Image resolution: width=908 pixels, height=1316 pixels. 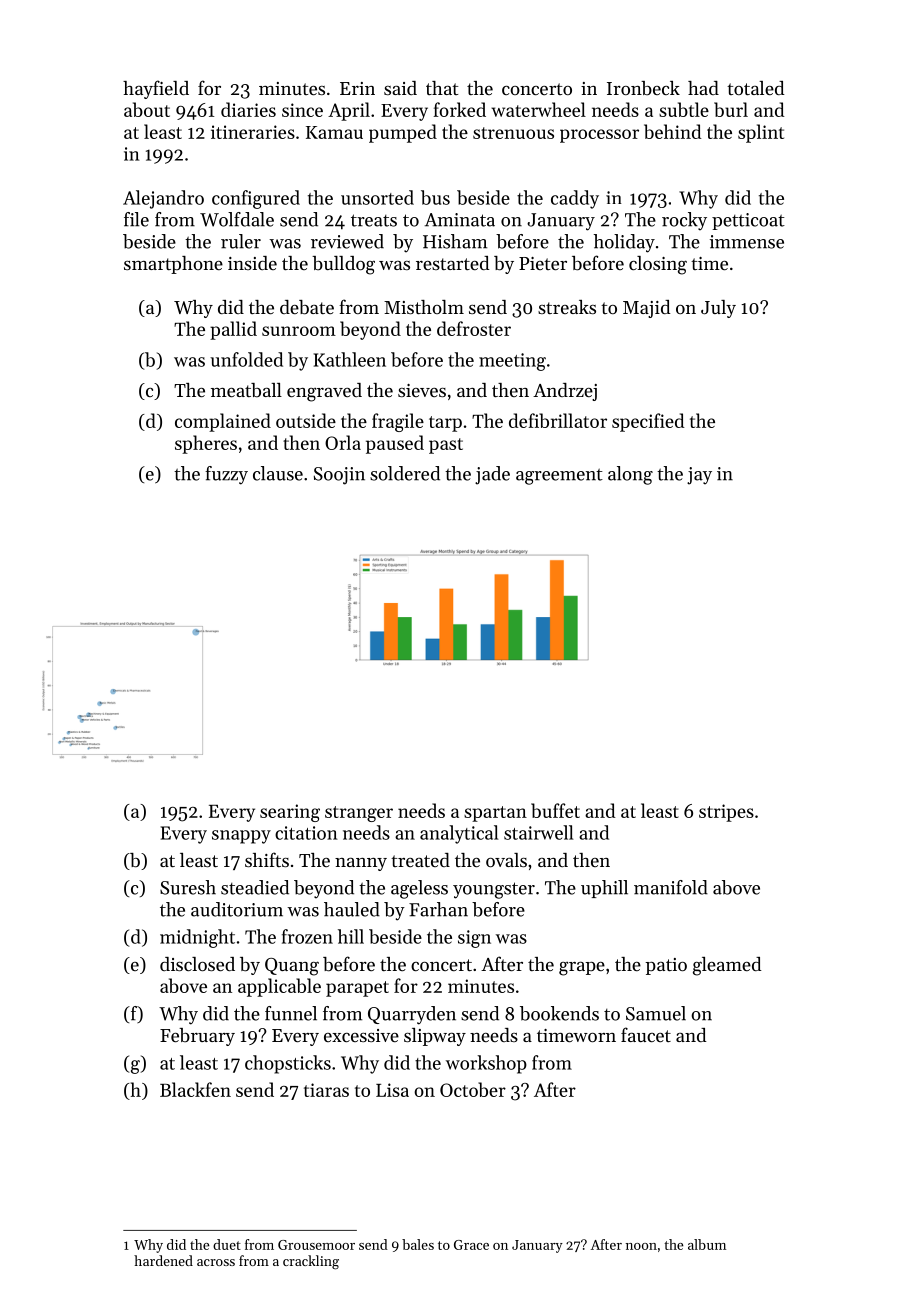 I want to click on shifts, so click(x=267, y=859).
